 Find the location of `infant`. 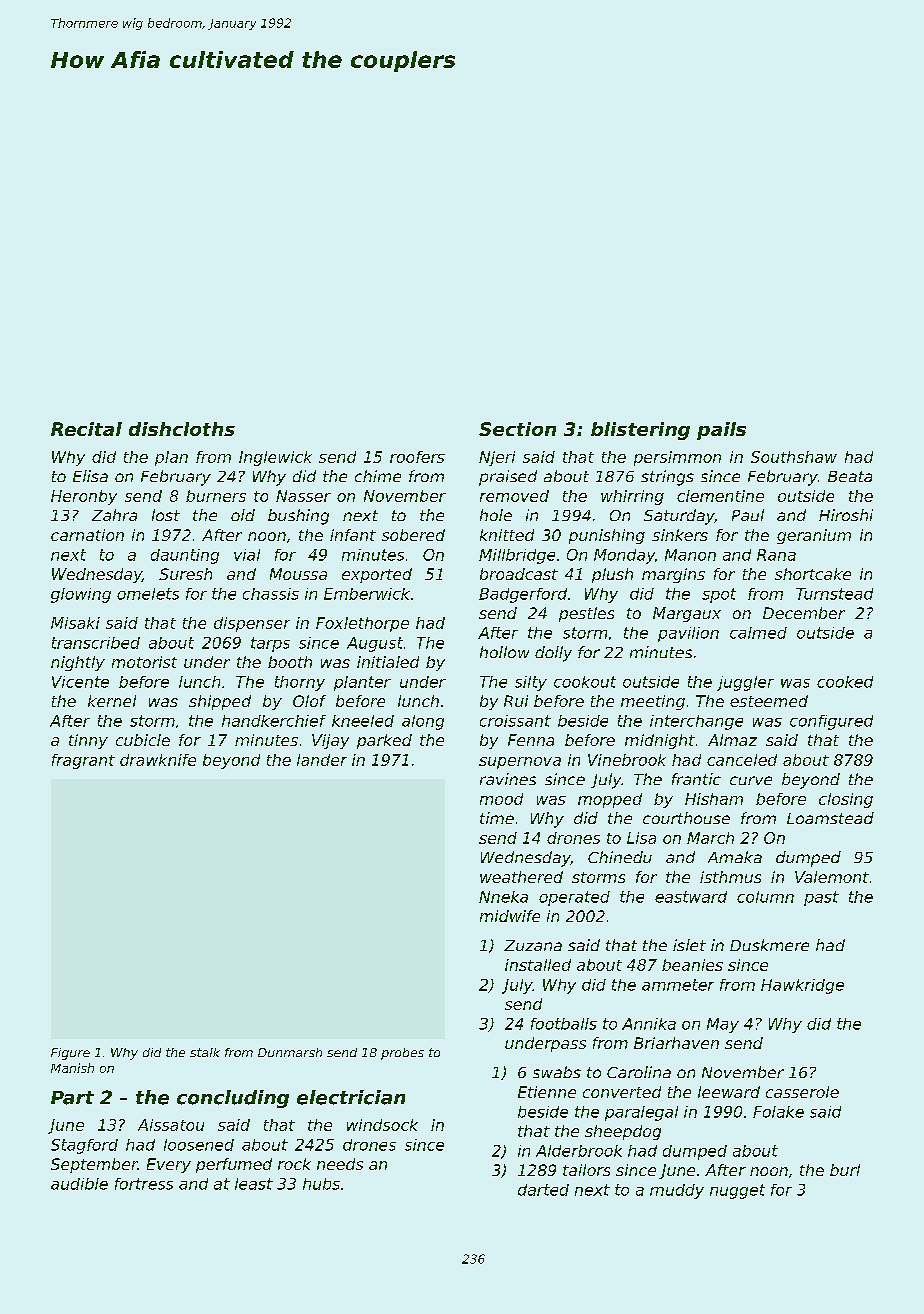

infant is located at coordinates (353, 535).
